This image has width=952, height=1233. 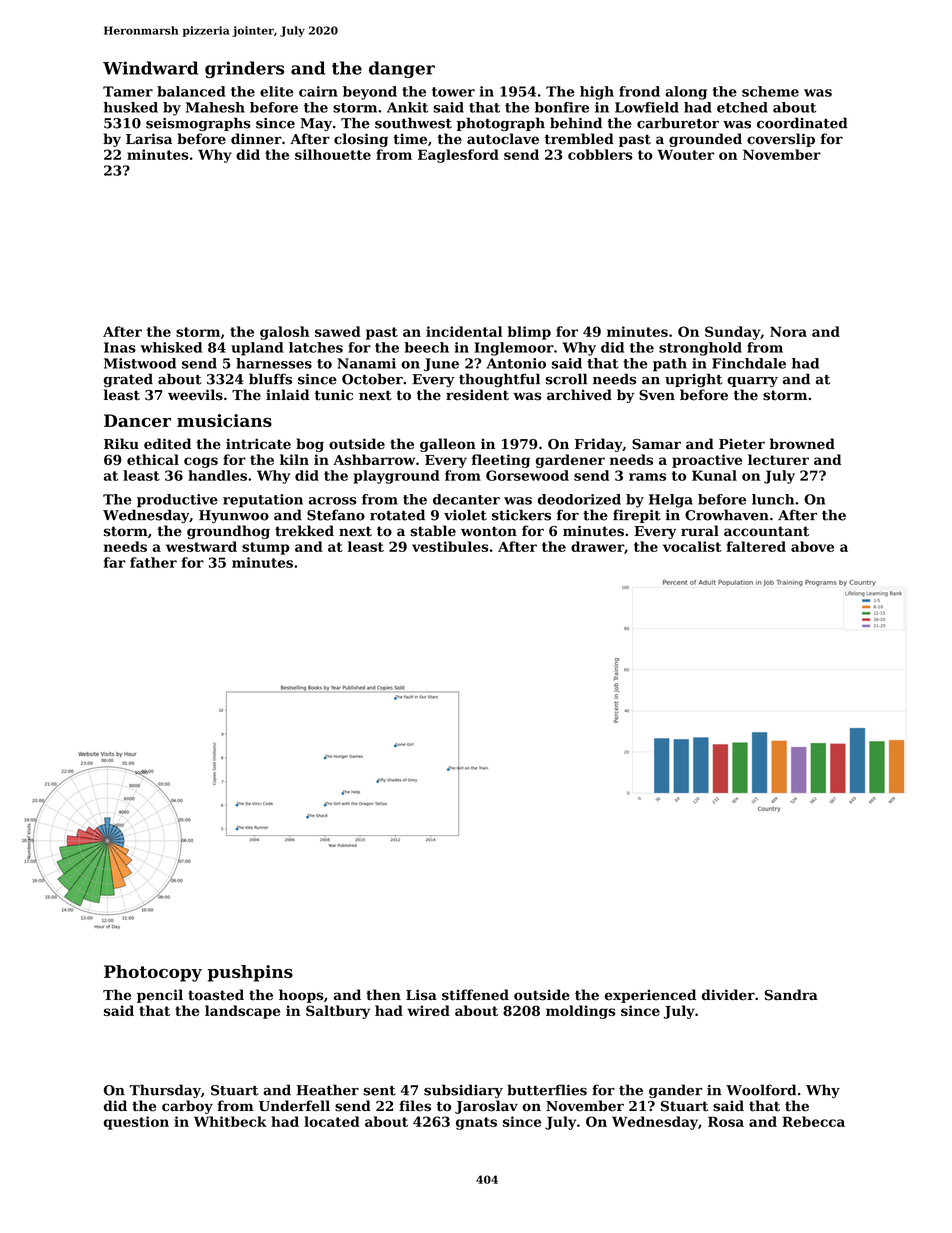 I want to click on autoclave, so click(x=503, y=139).
